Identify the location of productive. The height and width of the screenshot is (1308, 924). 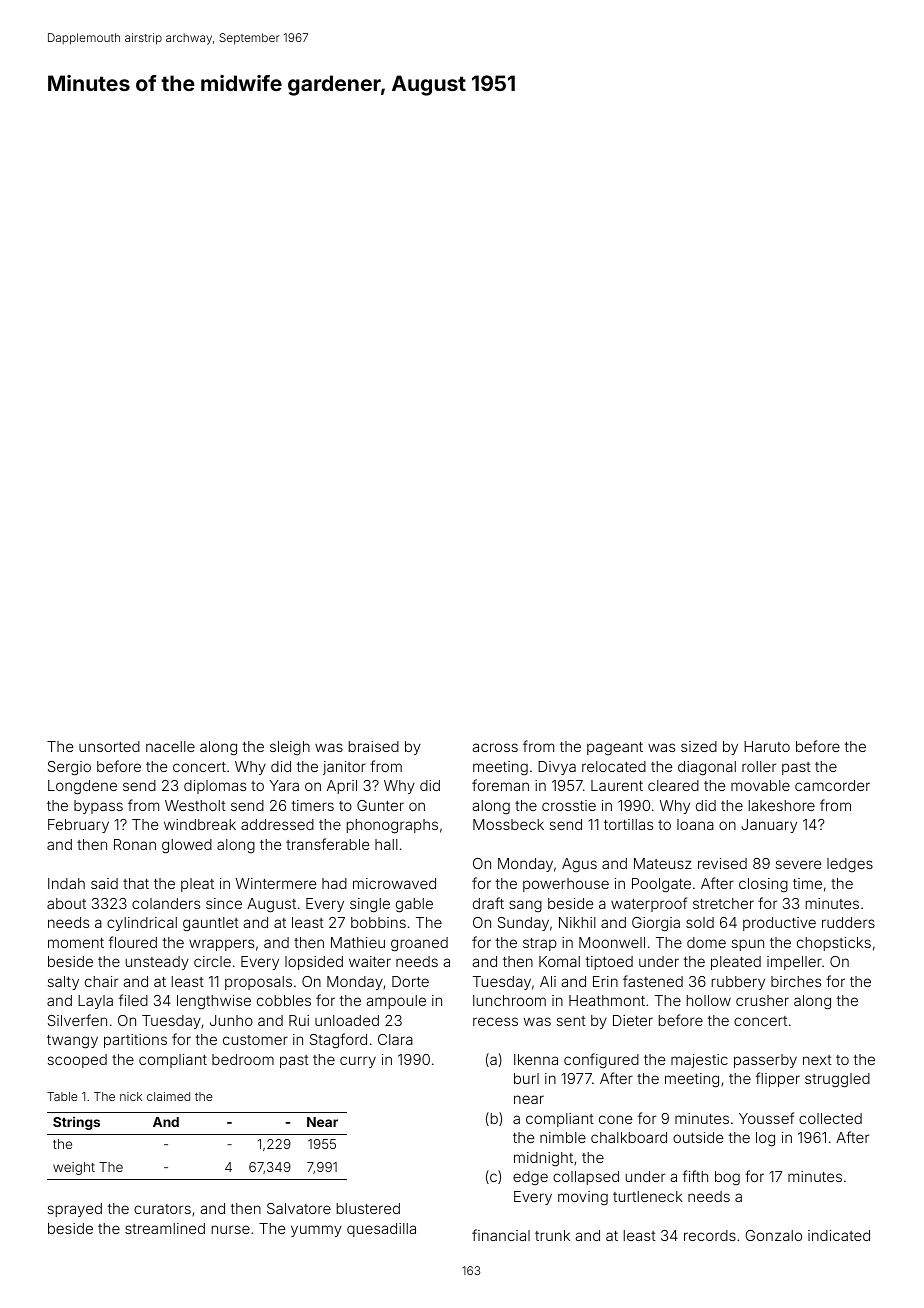
(779, 924).
